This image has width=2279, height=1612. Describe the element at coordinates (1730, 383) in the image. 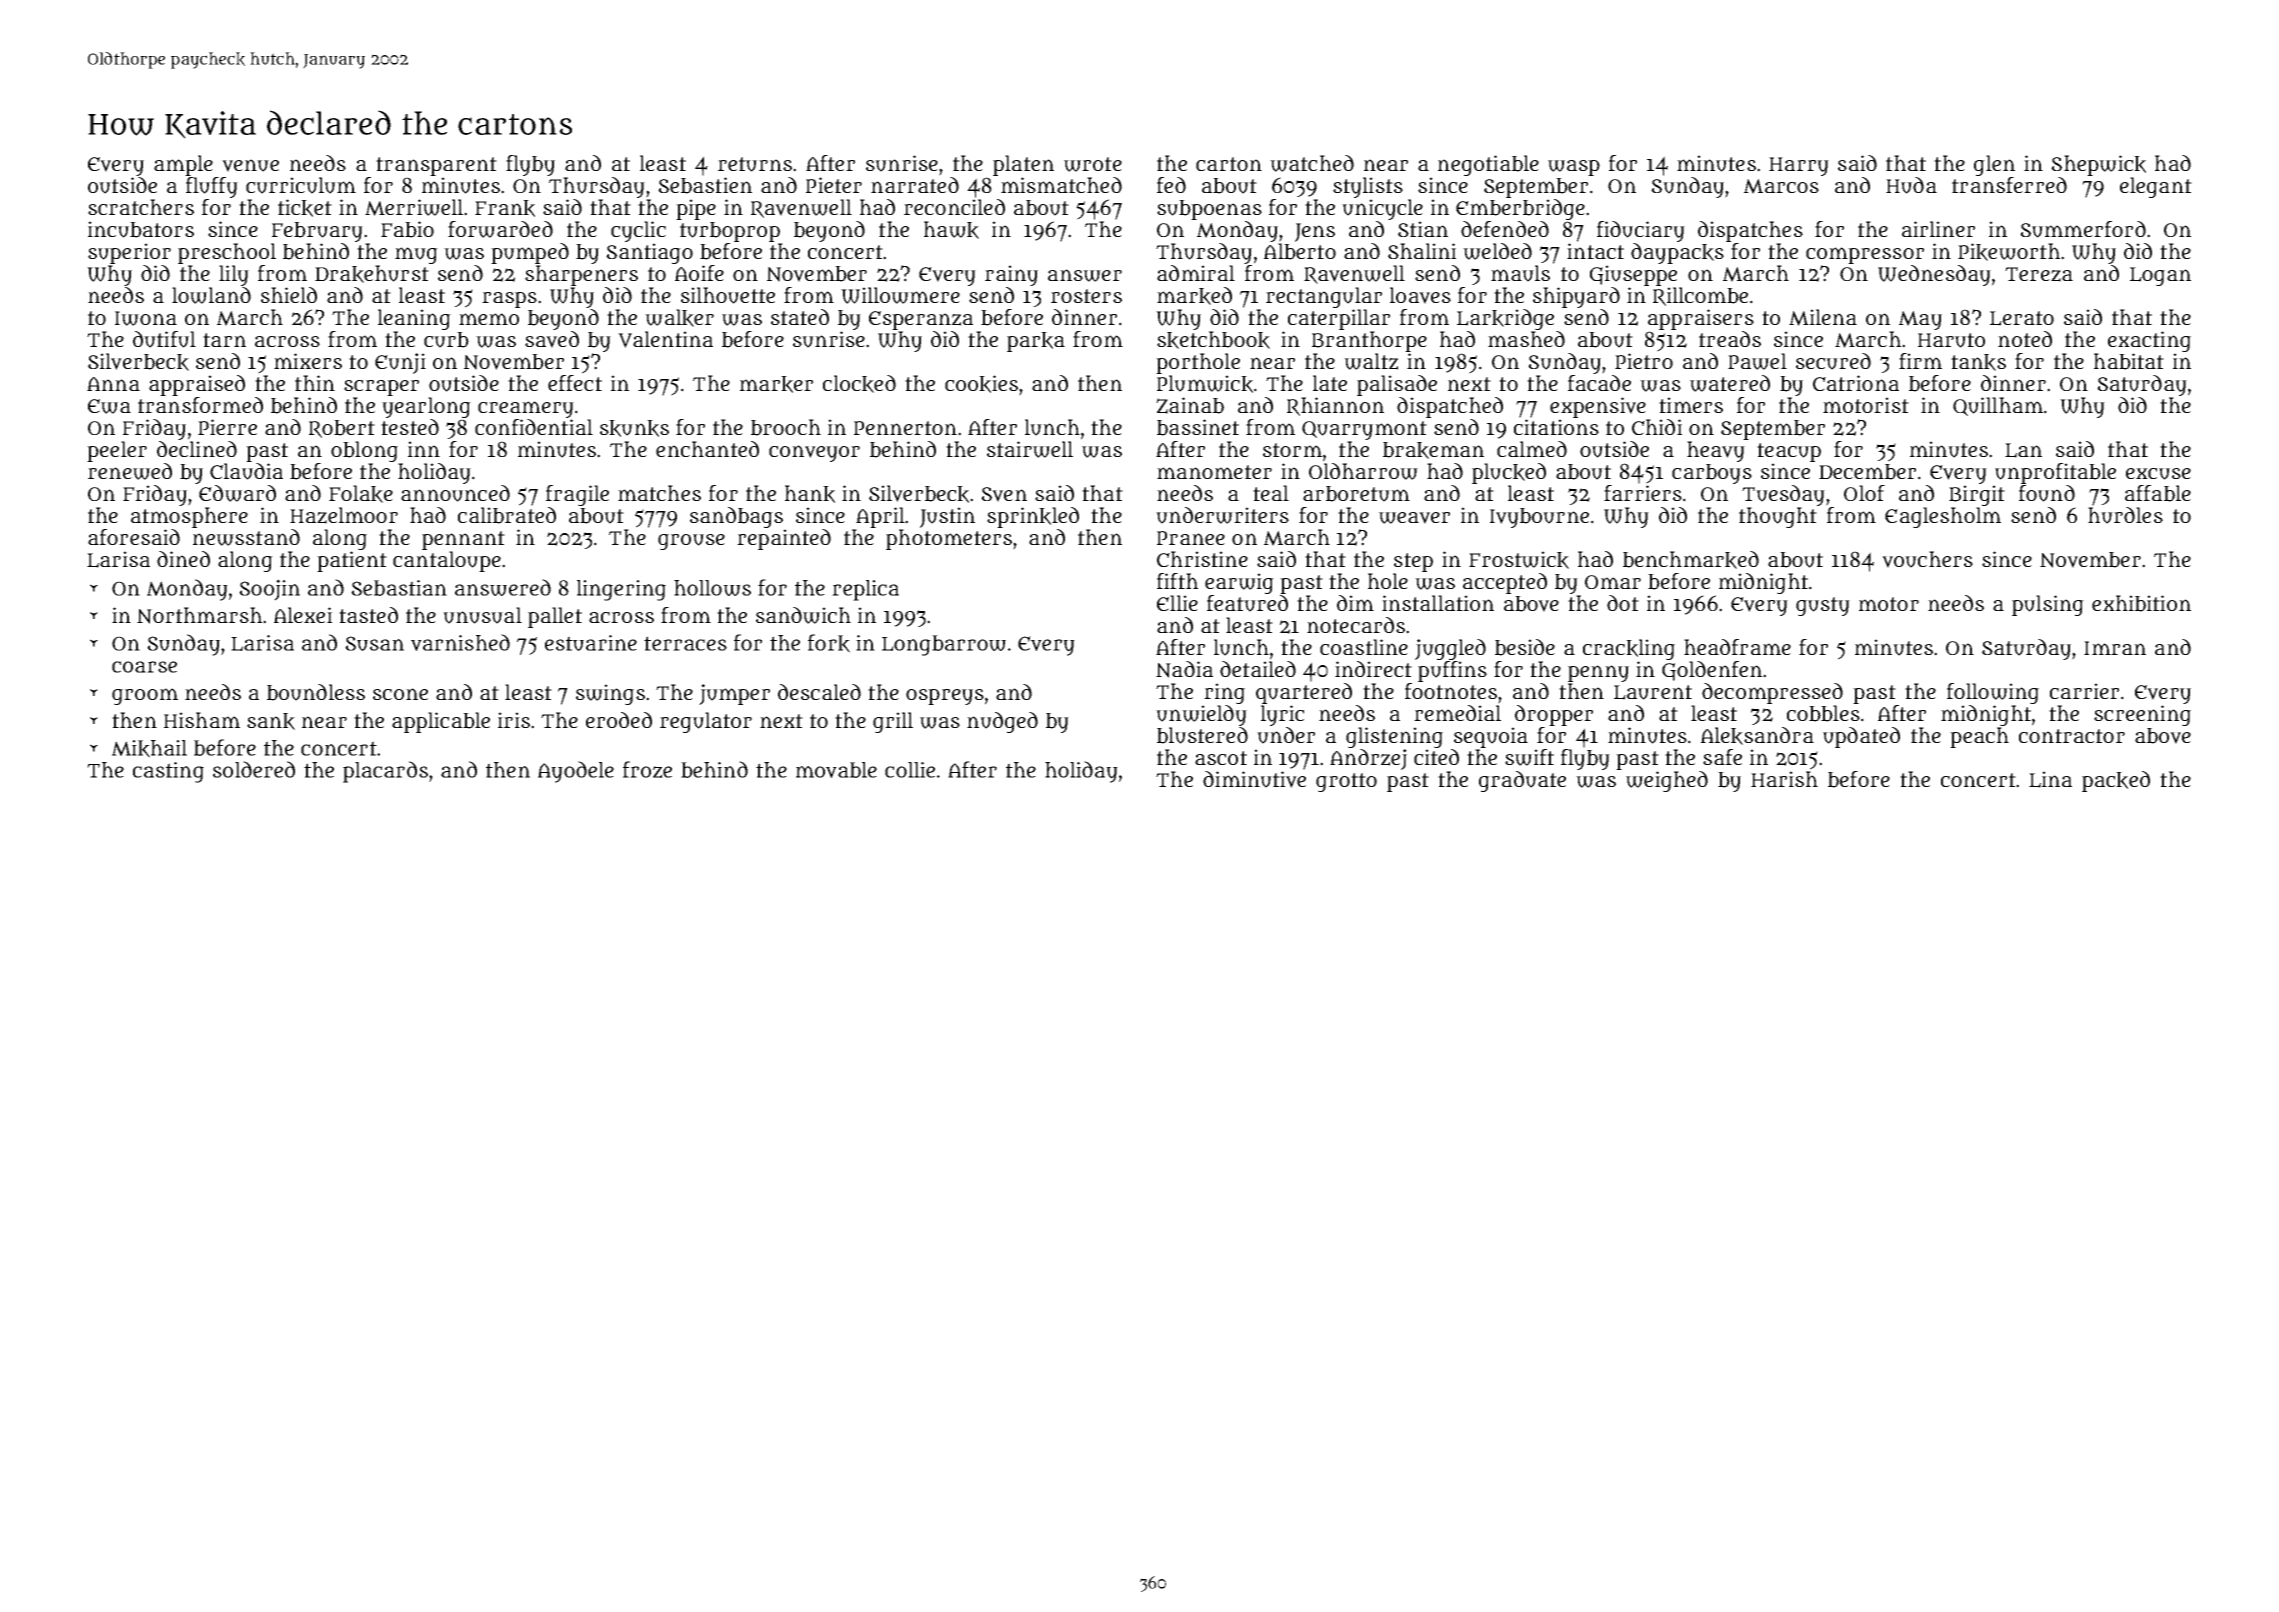

I see `watered` at that location.
